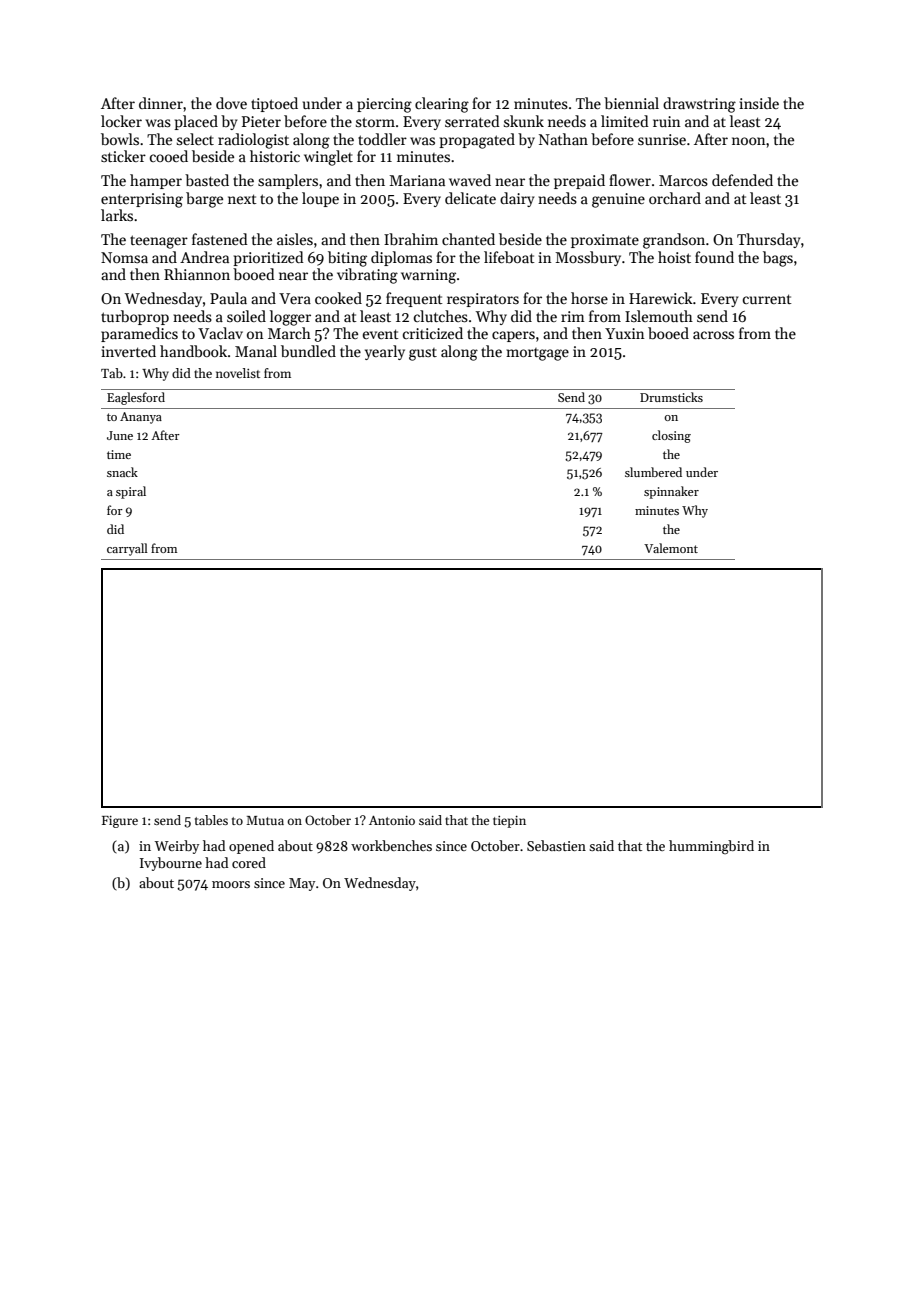  Describe the element at coordinates (121, 121) in the screenshot. I see `locker` at that location.
